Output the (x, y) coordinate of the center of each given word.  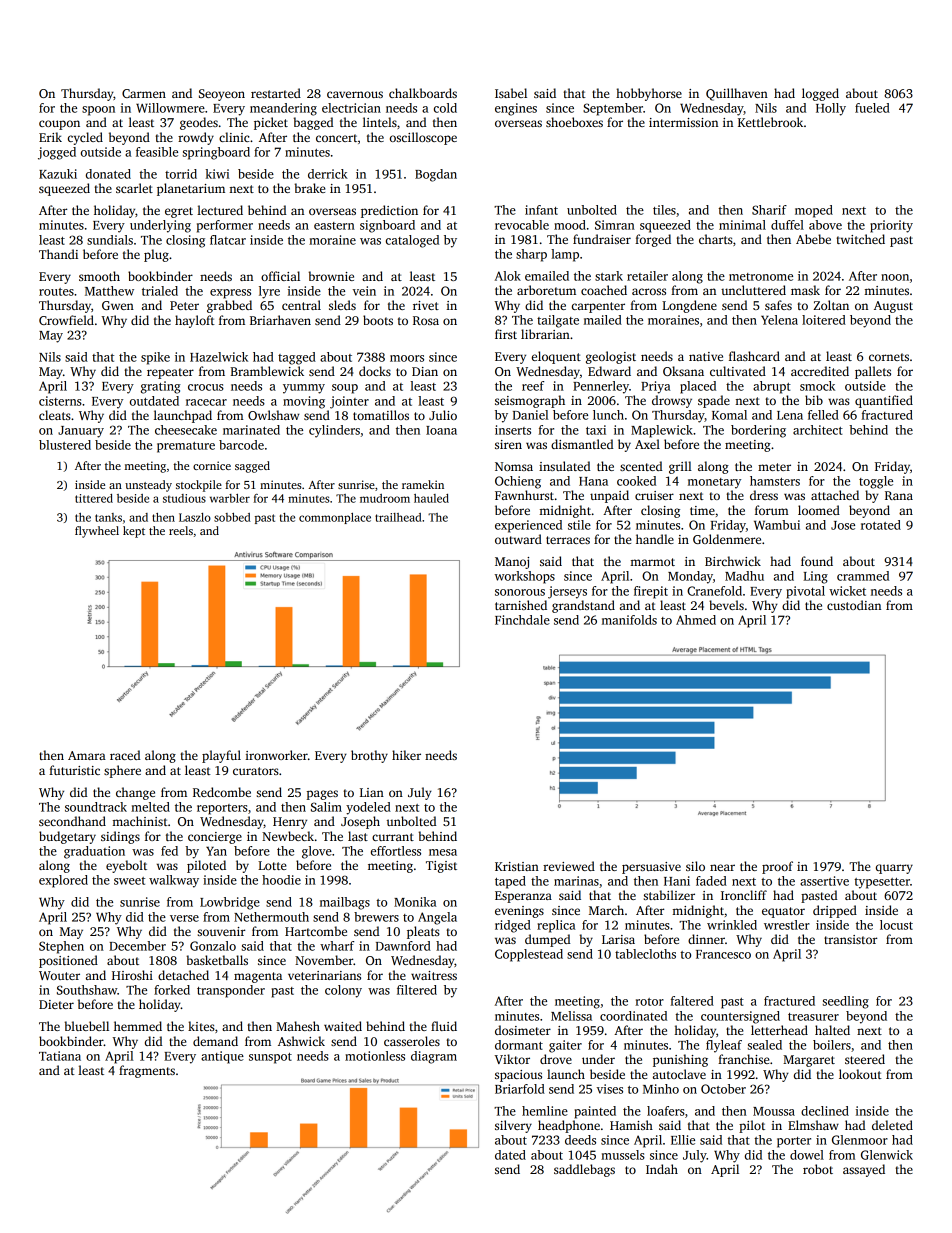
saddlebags (584, 1170)
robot (818, 1169)
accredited (820, 371)
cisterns (60, 401)
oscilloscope (423, 138)
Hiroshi (132, 975)
